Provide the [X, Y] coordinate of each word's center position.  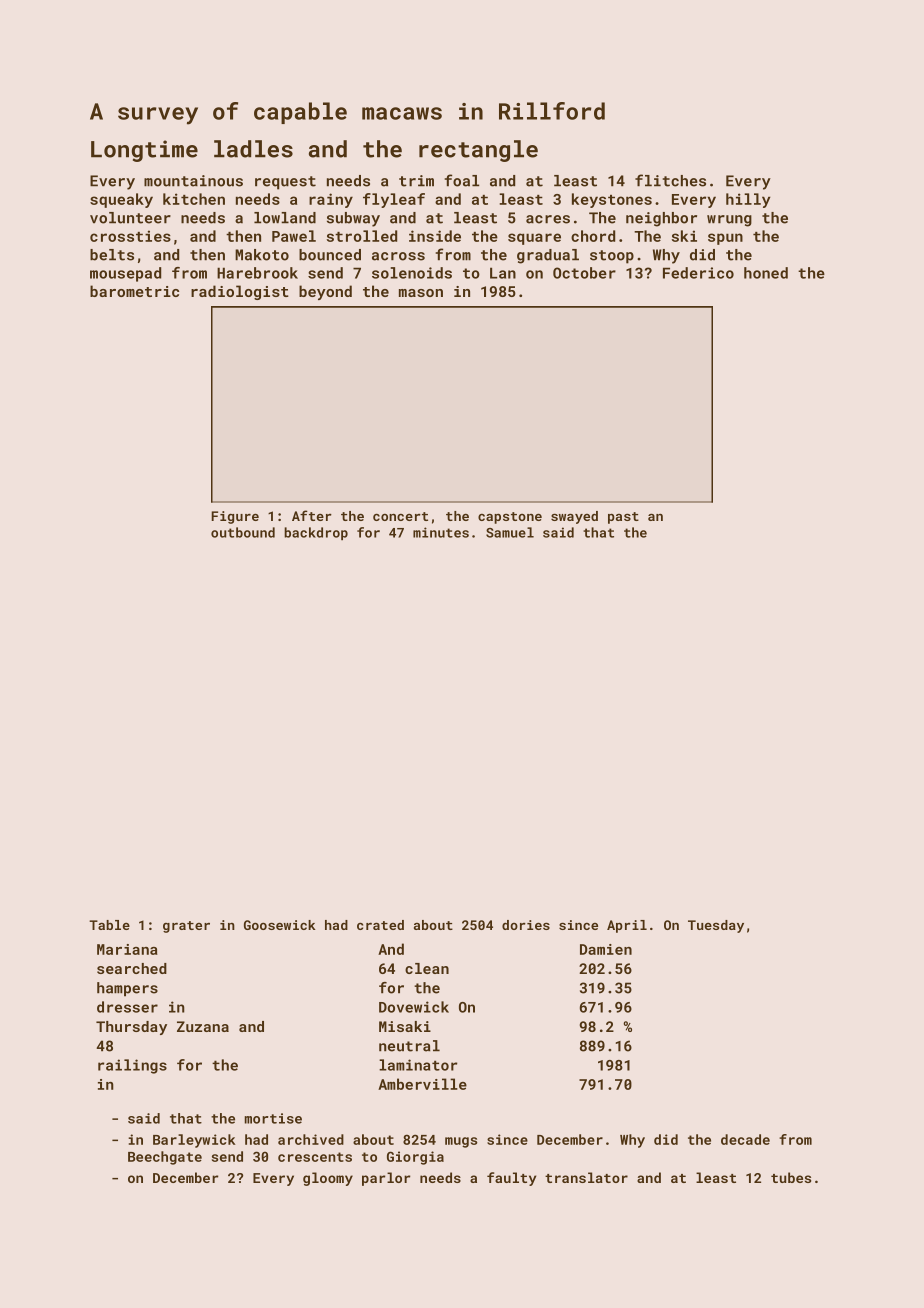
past [623, 518]
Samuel [510, 532]
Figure [235, 517]
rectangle [478, 151]
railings [132, 1066]
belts [112, 255]
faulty [511, 1179]
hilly [748, 200]
